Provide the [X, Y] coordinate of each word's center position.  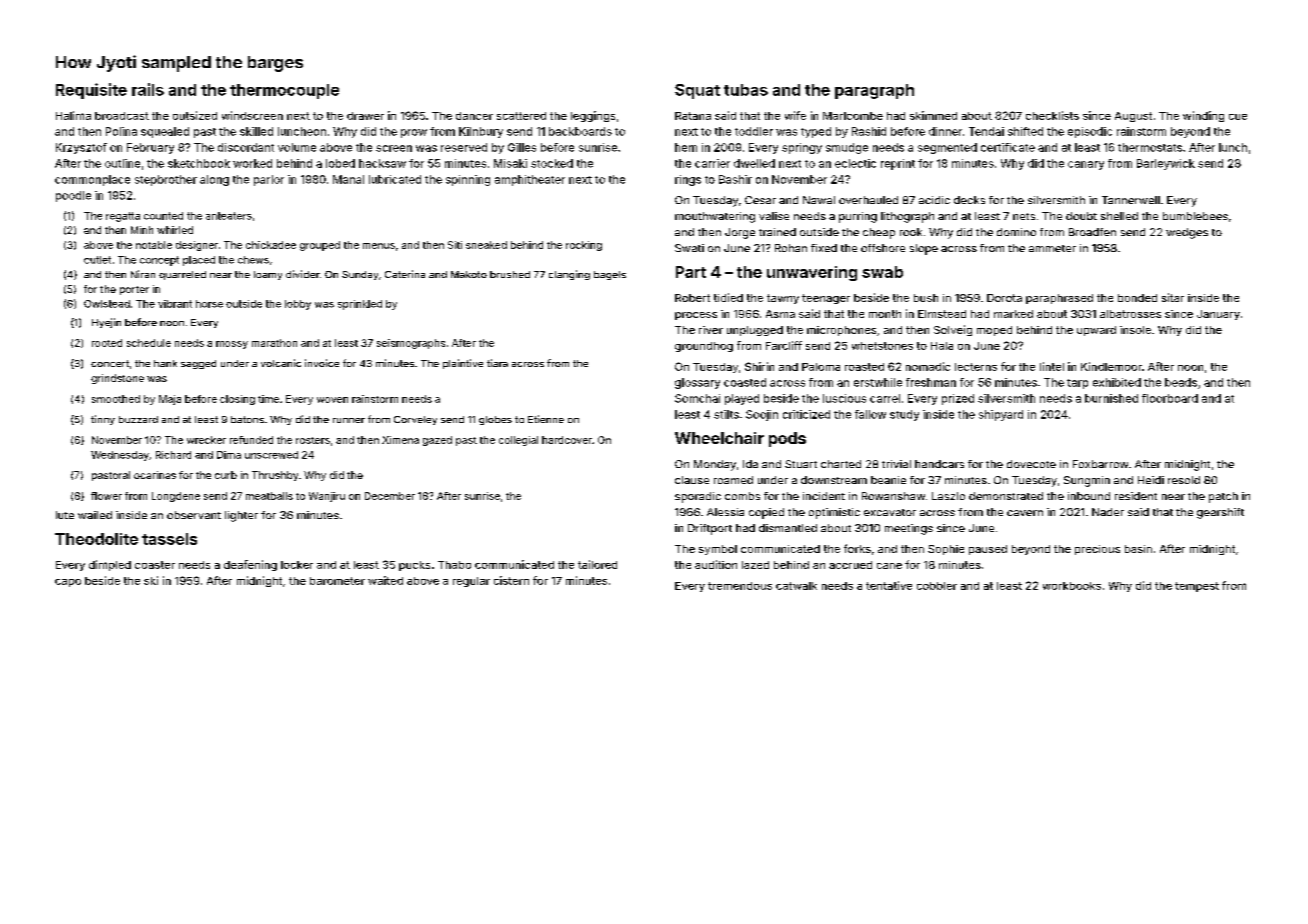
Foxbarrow [1100, 464]
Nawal [819, 200]
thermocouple [284, 91]
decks [969, 200]
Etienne [546, 419]
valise [774, 216]
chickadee [271, 245]
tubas [746, 90]
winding [1203, 116]
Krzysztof [81, 148]
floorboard [1170, 398]
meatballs [269, 496]
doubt [1081, 216]
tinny [103, 420]
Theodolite [96, 539]
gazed [437, 441]
